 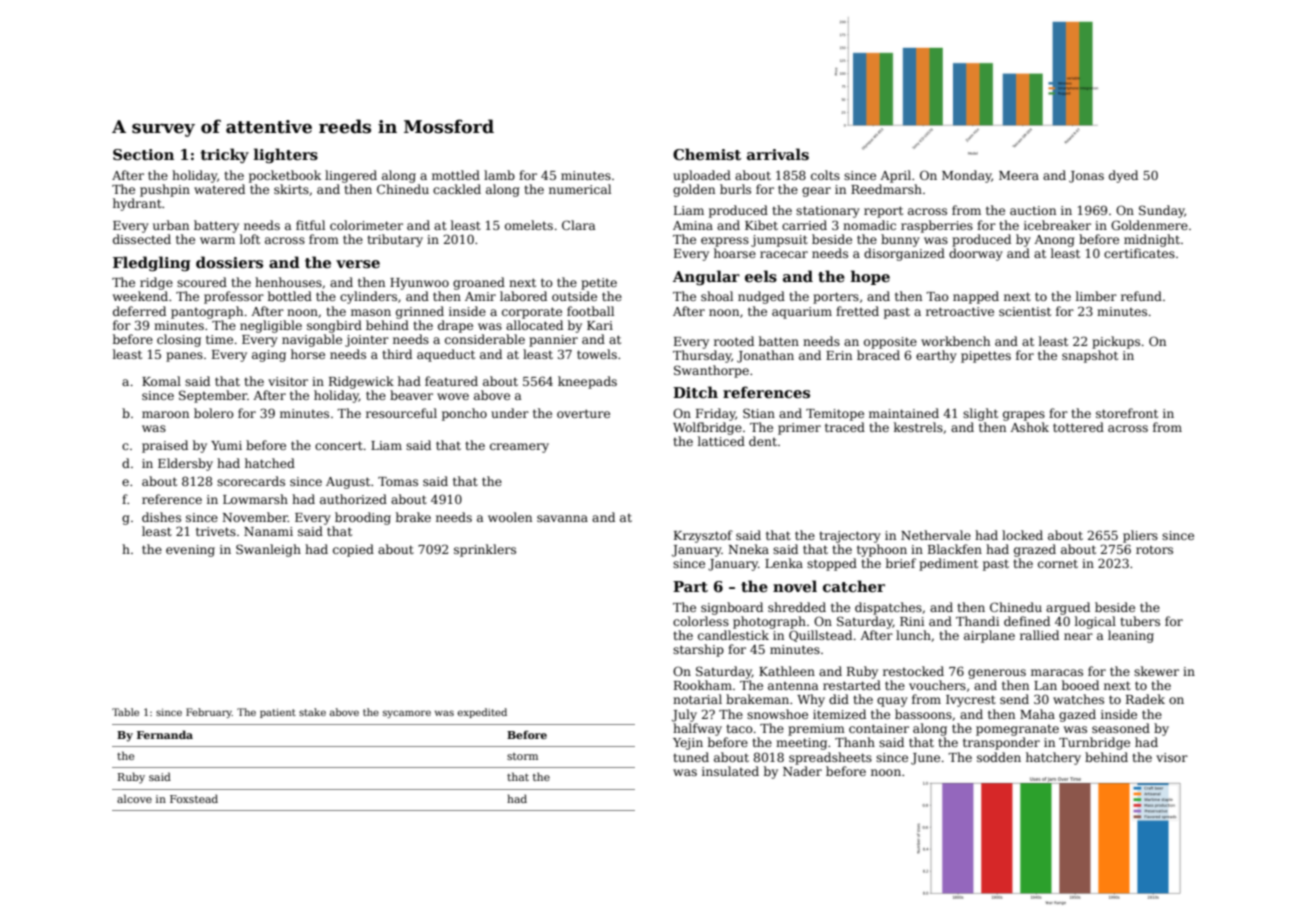 What do you see at coordinates (190, 551) in the page?
I see `evening` at bounding box center [190, 551].
